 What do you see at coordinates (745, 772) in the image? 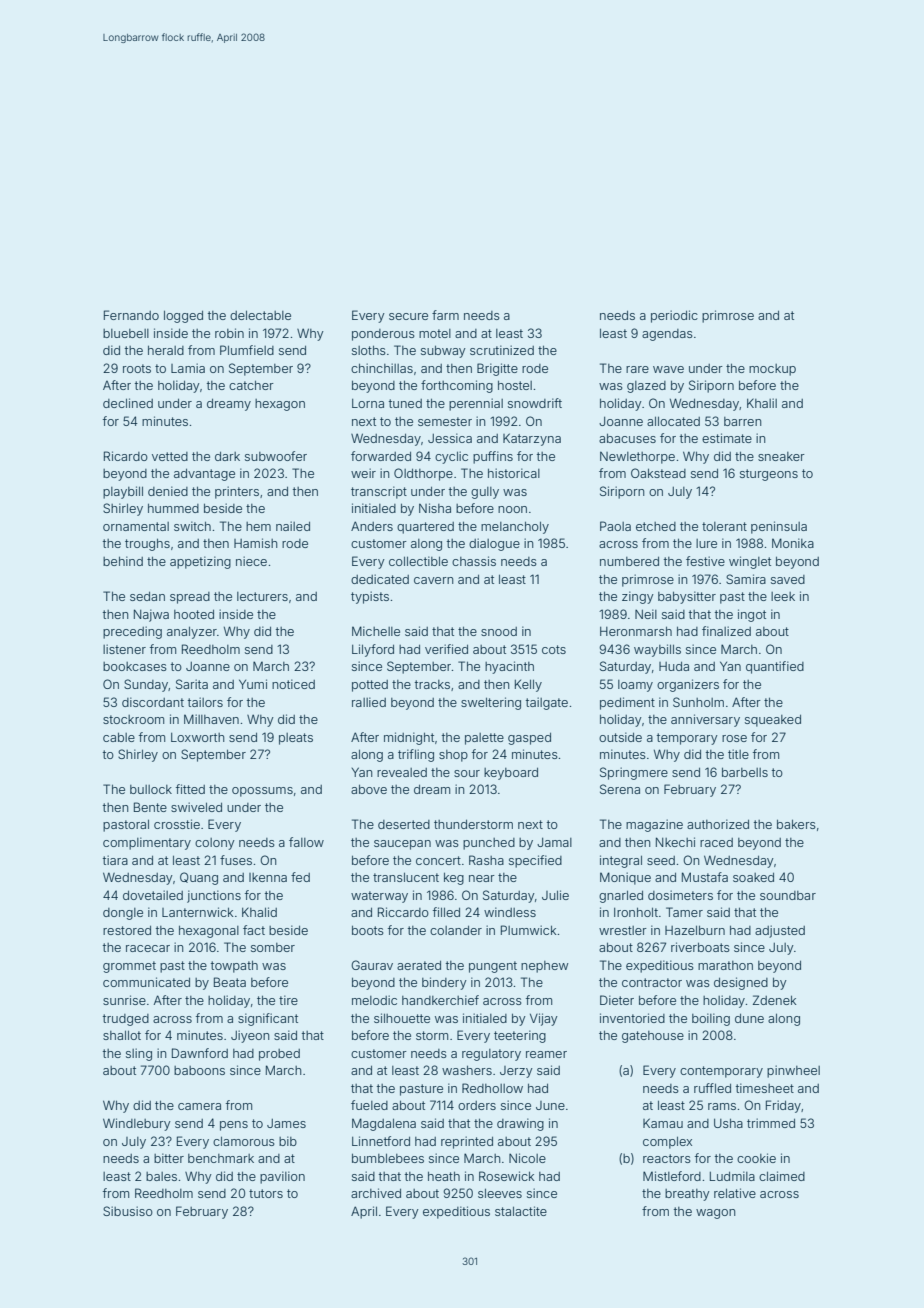
I see `barbells` at bounding box center [745, 772].
